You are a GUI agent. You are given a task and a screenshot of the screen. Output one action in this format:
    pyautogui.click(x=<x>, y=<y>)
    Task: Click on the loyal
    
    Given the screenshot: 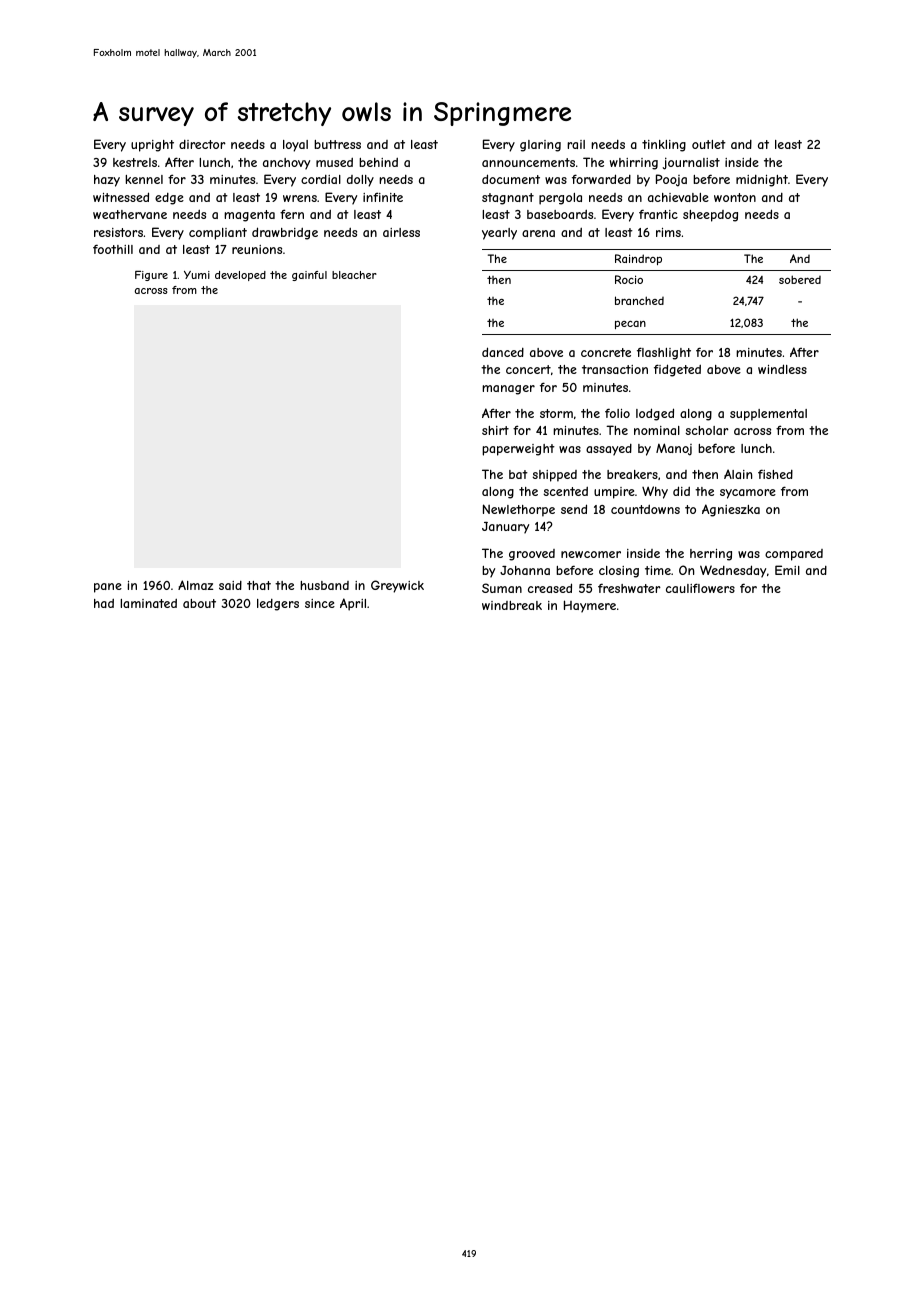 What is the action you would take?
    pyautogui.click(x=295, y=146)
